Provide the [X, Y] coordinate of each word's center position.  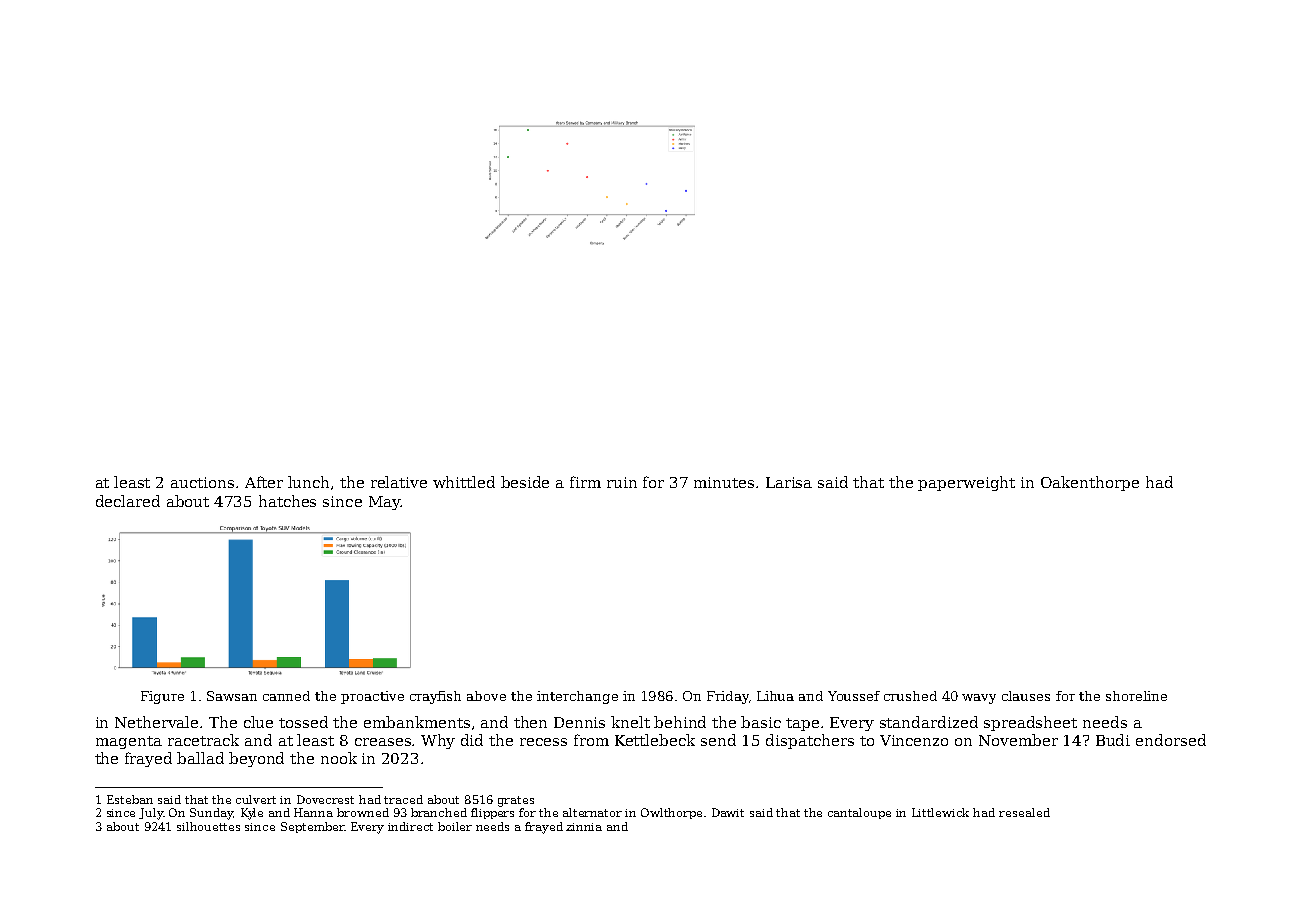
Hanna [313, 812]
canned [286, 696]
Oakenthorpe [1090, 483]
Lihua [775, 696]
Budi [1113, 740]
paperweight [966, 483]
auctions [202, 482]
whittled [464, 482]
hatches [287, 501]
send [718, 740]
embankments [417, 722]
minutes [724, 482]
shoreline [1136, 696]
